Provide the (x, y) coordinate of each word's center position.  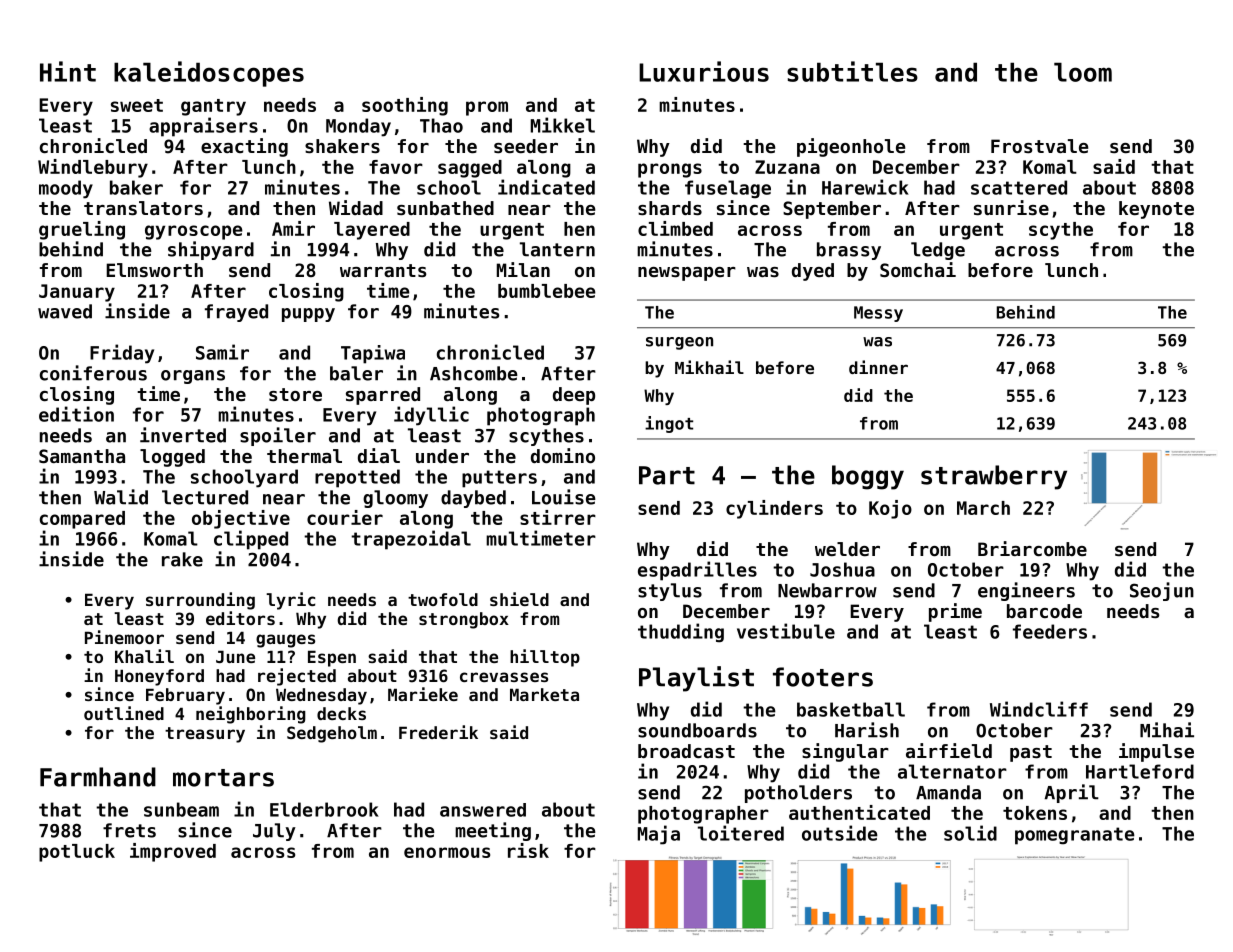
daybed (473, 499)
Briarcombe (1032, 548)
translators (143, 208)
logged (172, 458)
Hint (68, 71)
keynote (1156, 210)
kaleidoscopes (209, 74)
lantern (557, 249)
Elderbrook (324, 809)
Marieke (423, 694)
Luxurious (704, 71)
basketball (851, 709)
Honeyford (159, 677)
